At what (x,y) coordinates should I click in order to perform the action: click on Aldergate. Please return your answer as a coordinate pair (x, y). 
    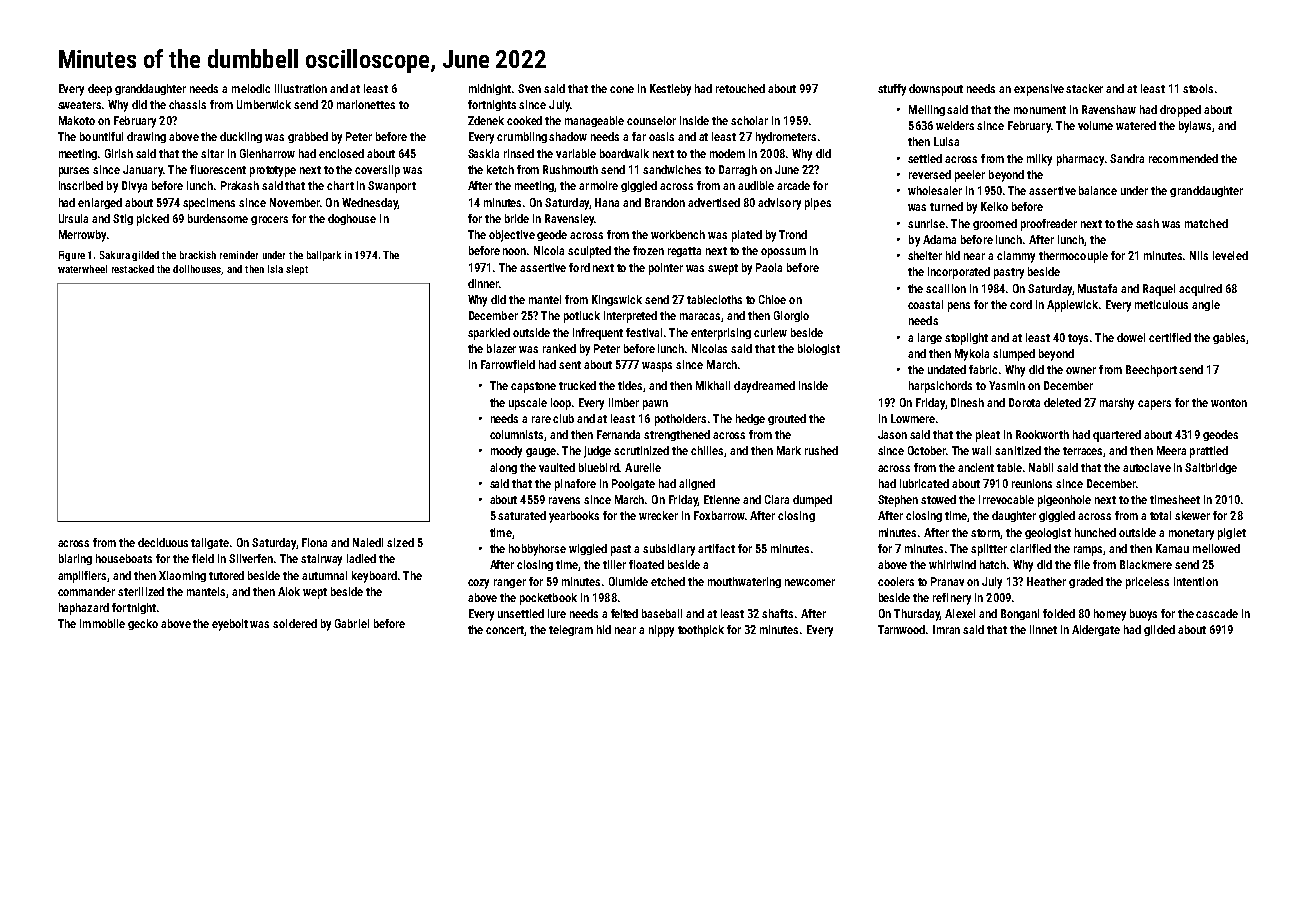
    Looking at the image, I should click on (1096, 630).
